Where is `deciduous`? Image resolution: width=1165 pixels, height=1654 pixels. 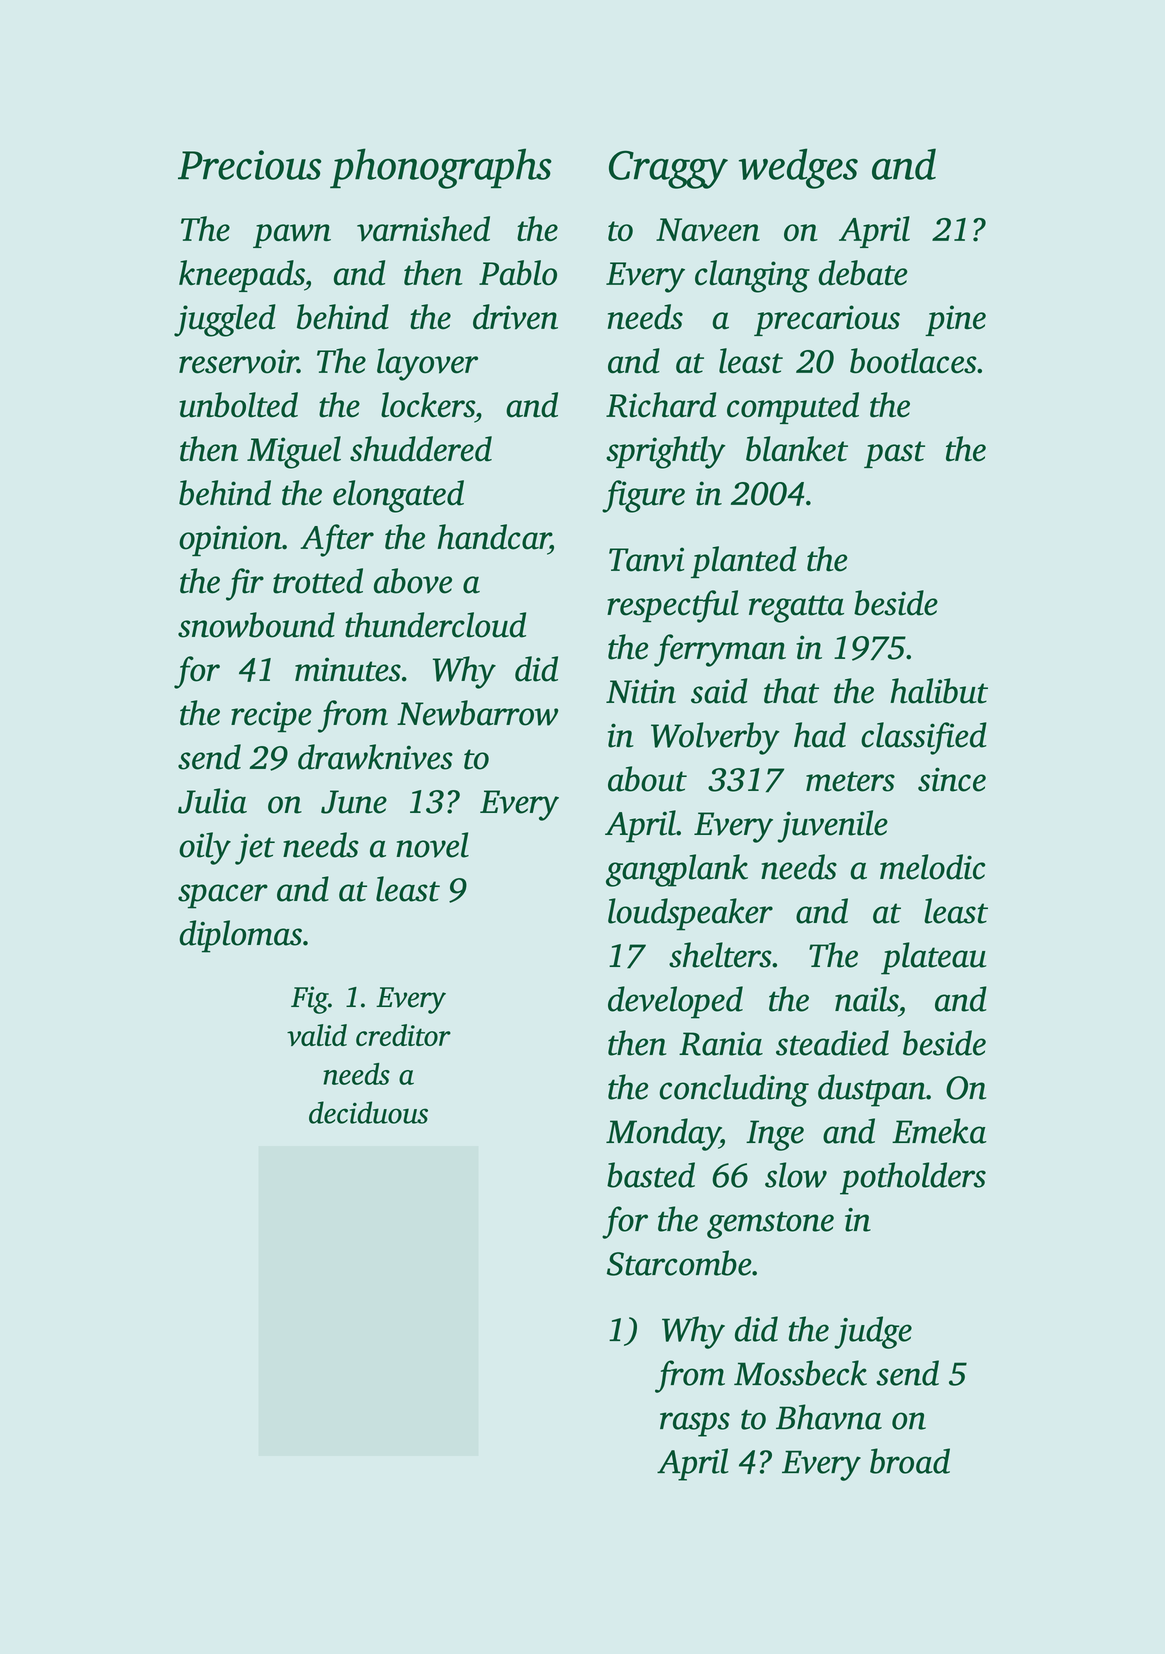
deciduous is located at coordinates (368, 1112).
